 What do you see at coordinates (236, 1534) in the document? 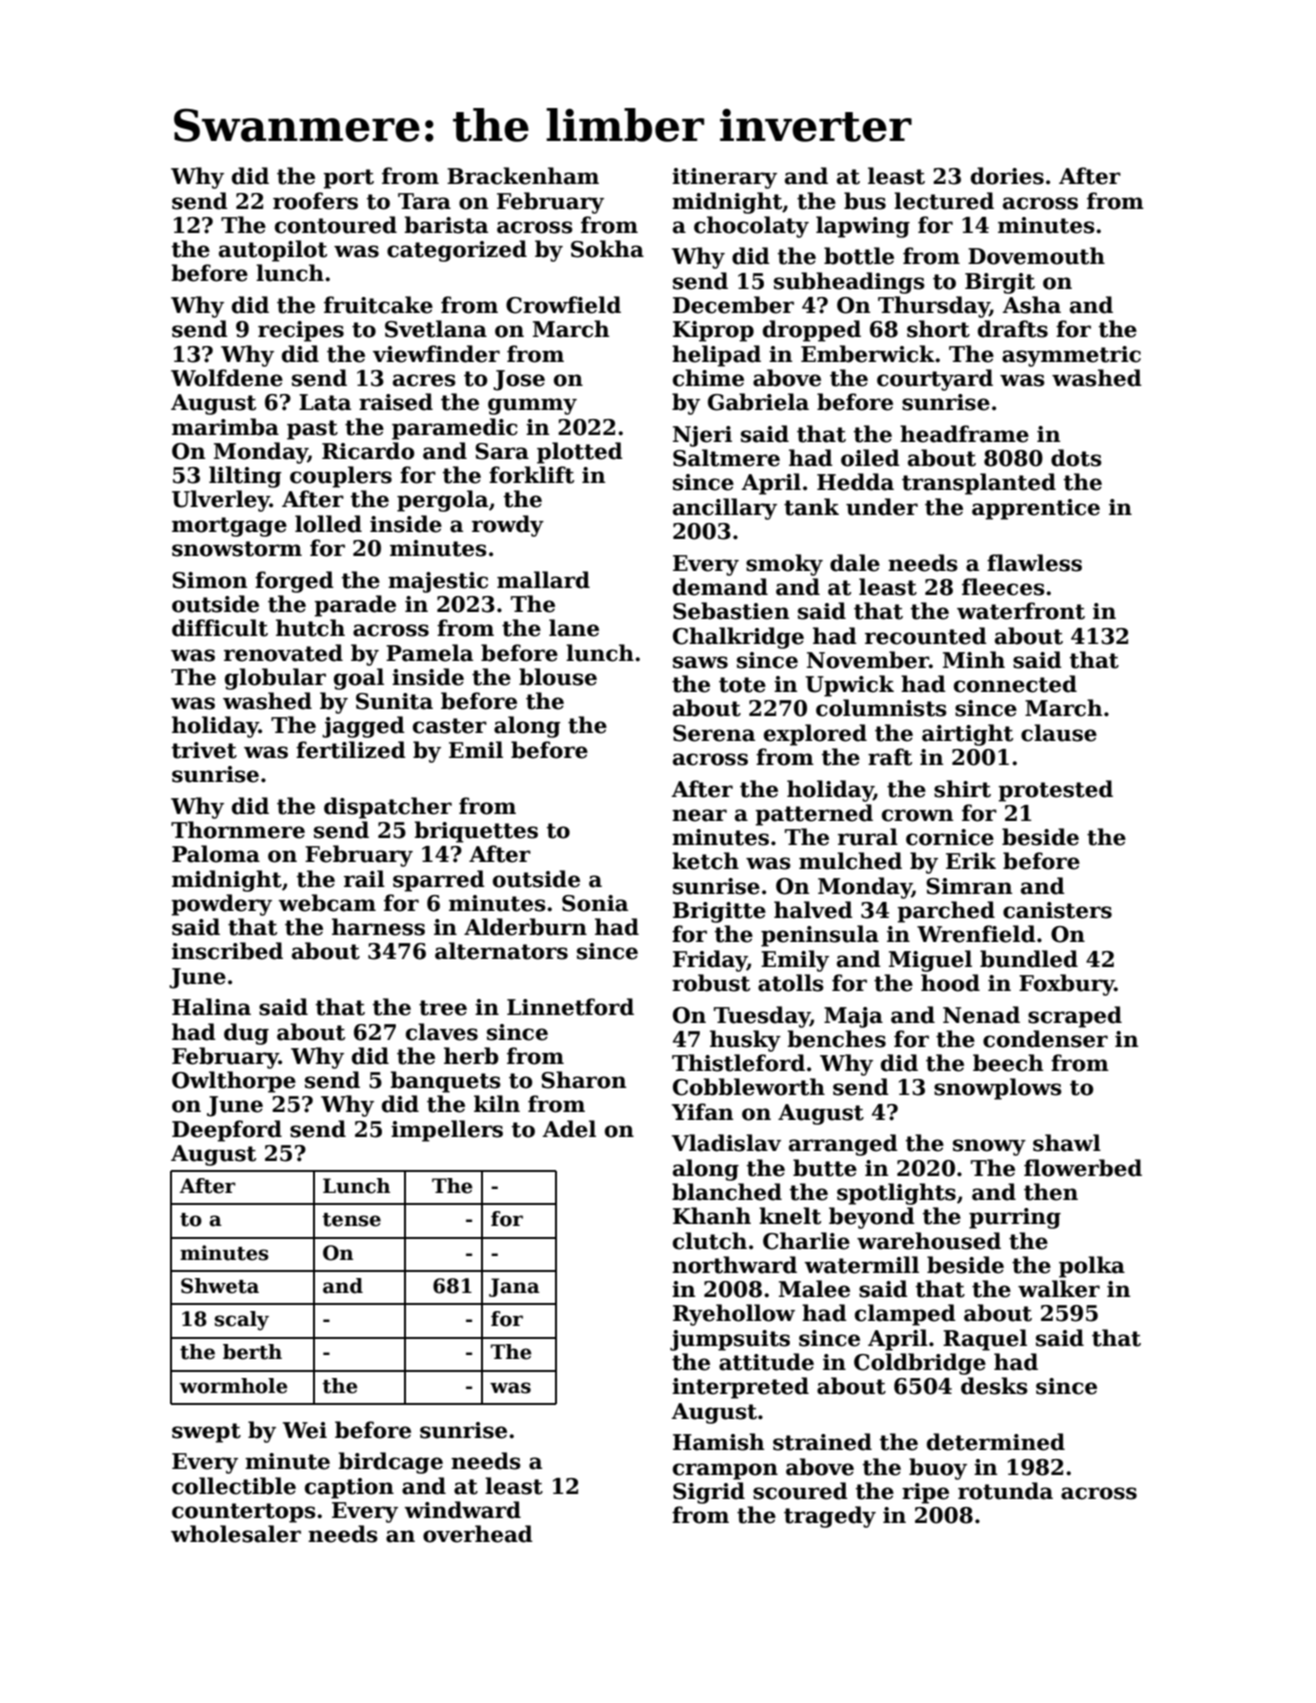
I see `wholesaler` at bounding box center [236, 1534].
